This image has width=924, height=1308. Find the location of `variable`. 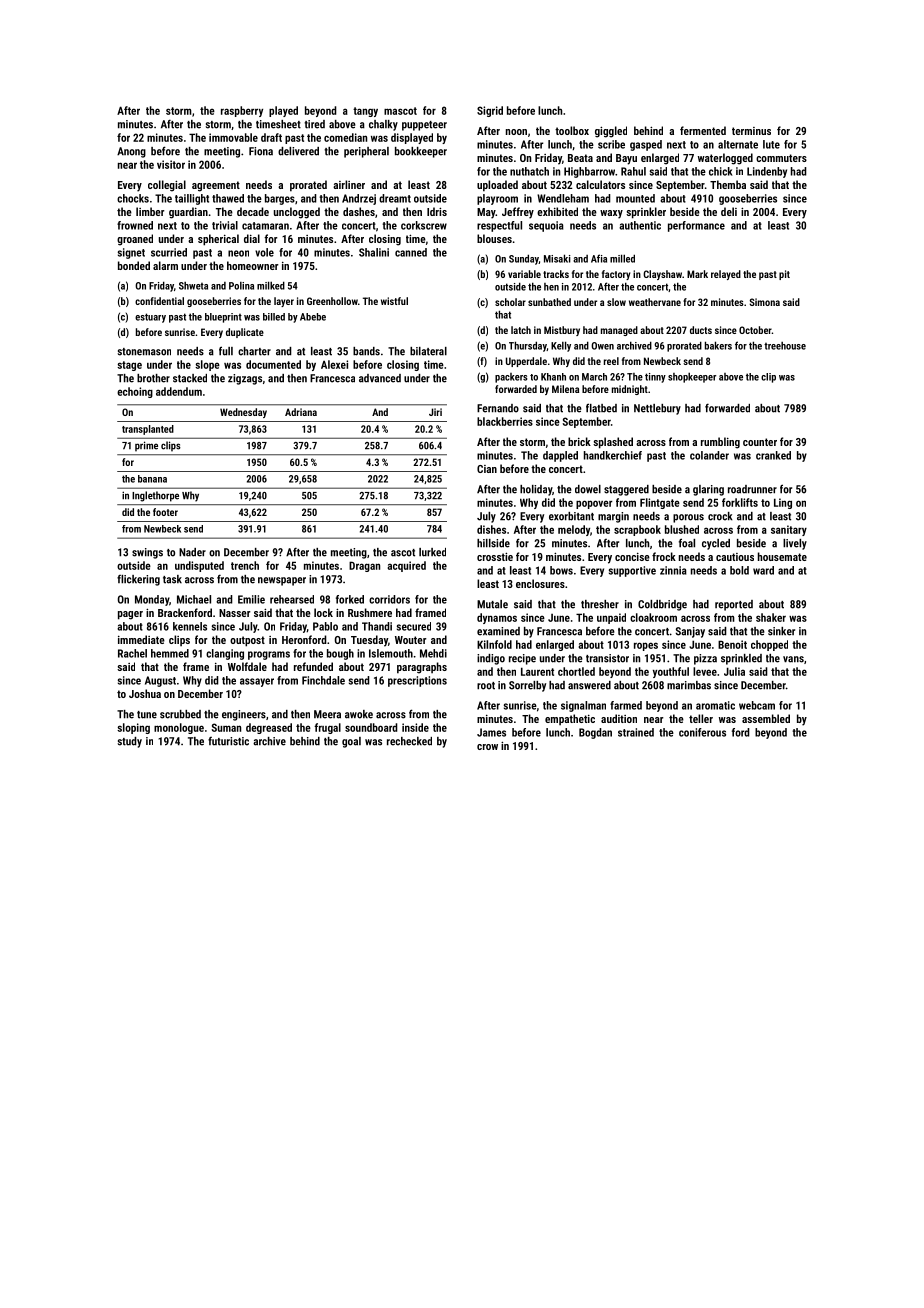

variable is located at coordinates (524, 274).
